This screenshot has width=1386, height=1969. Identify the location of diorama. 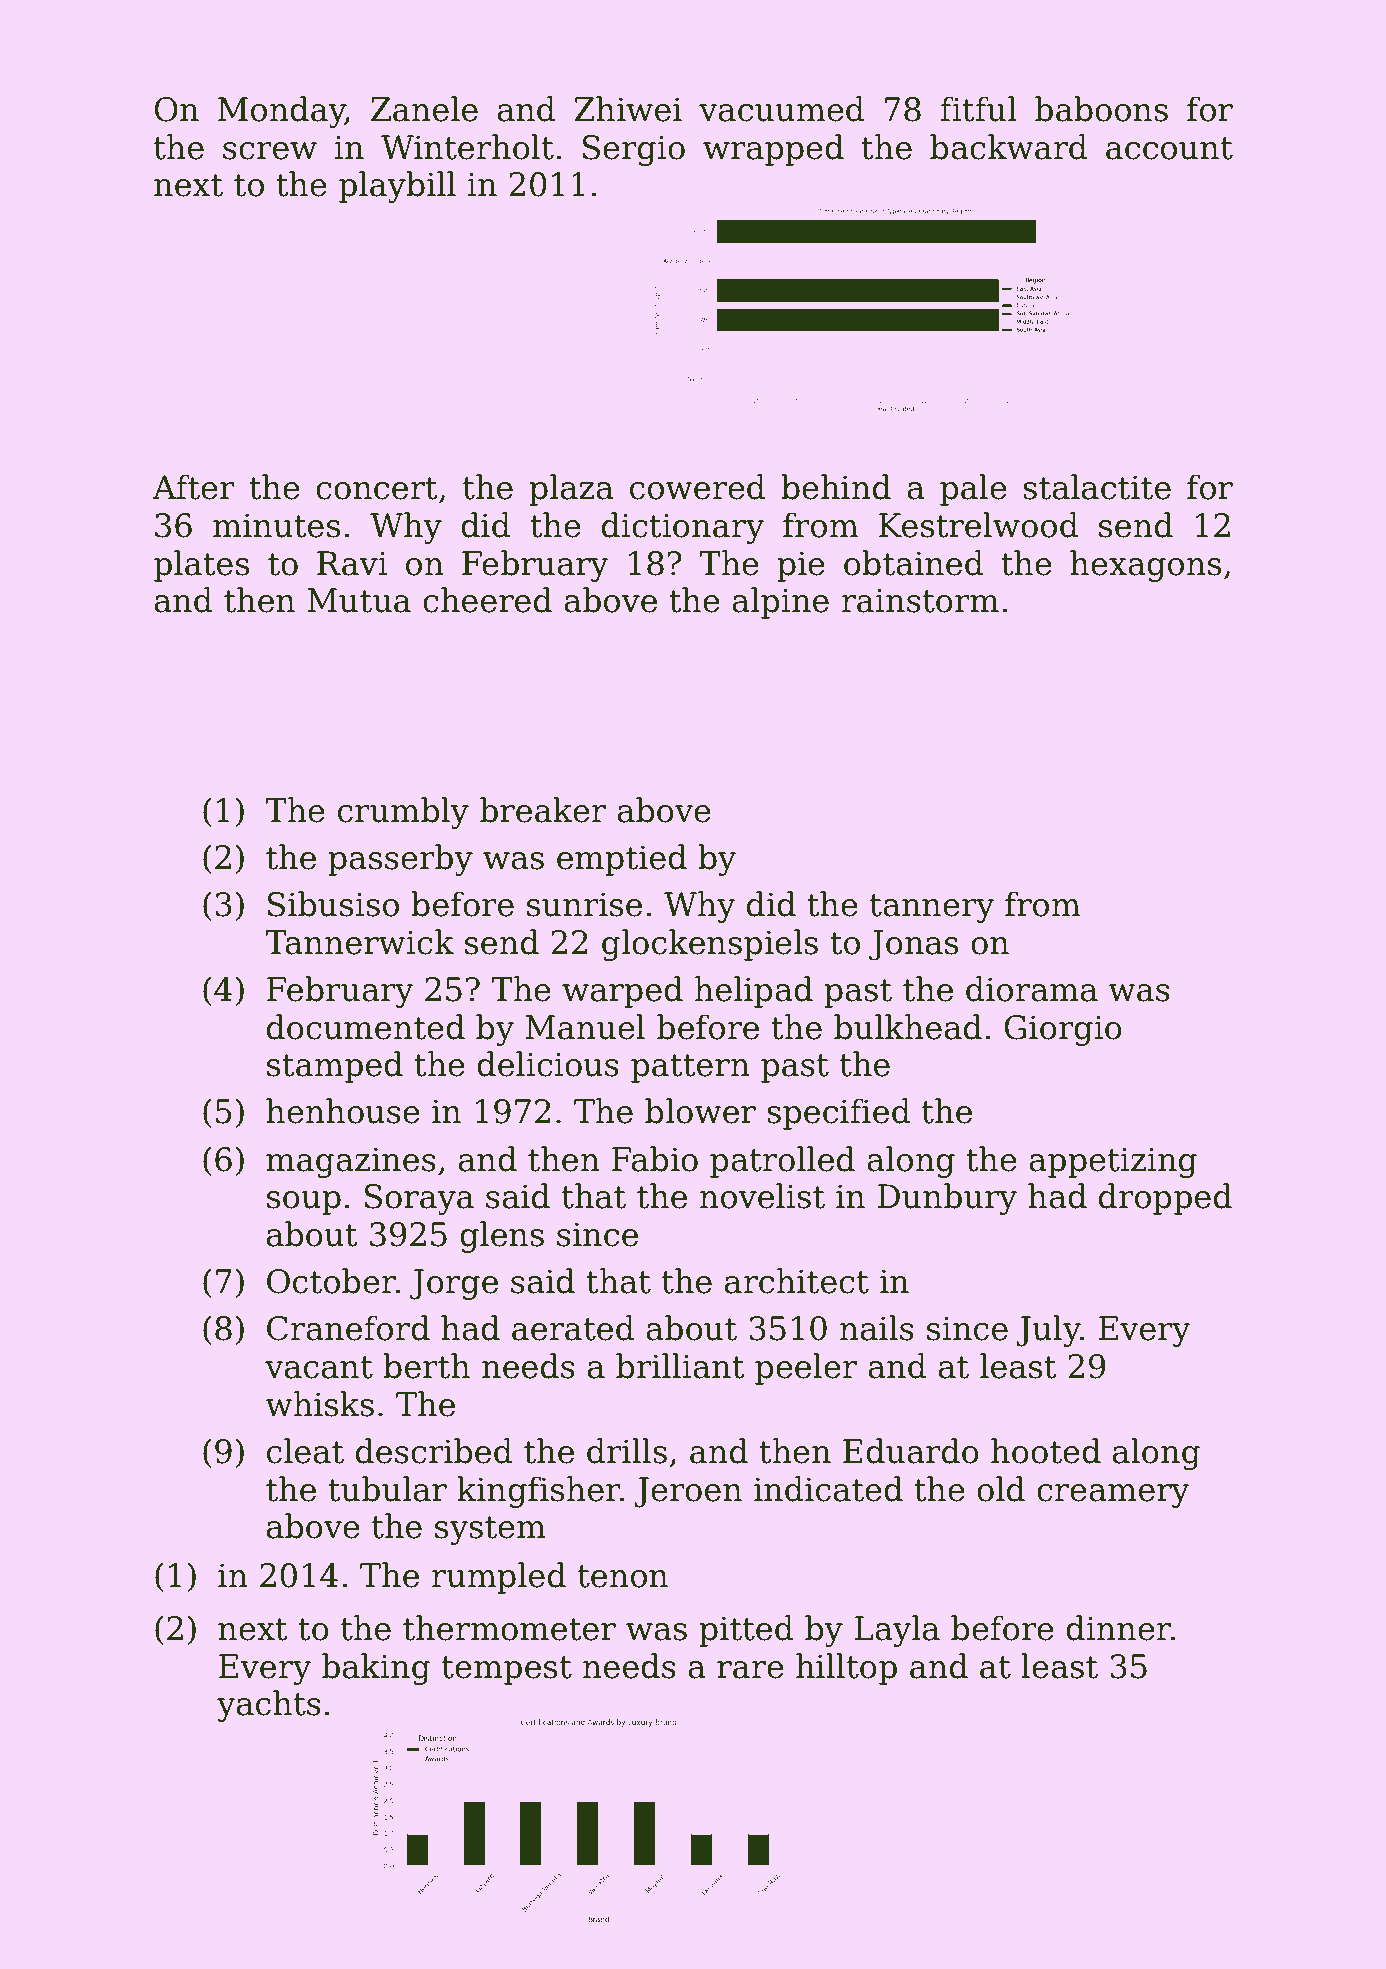
(1032, 989).
